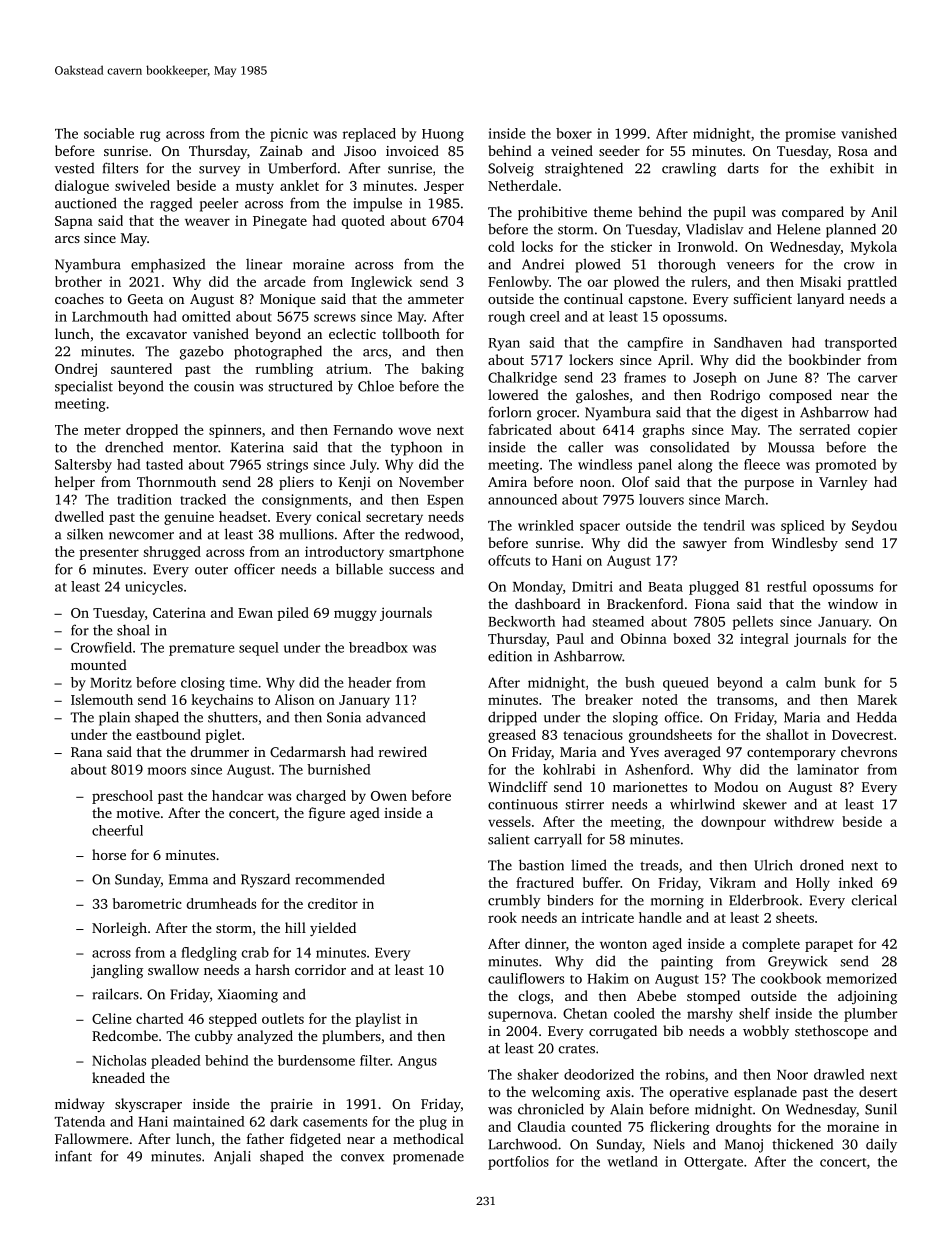 Image resolution: width=952 pixels, height=1233 pixels. What do you see at coordinates (765, 1093) in the screenshot?
I see `esplanade` at bounding box center [765, 1093].
